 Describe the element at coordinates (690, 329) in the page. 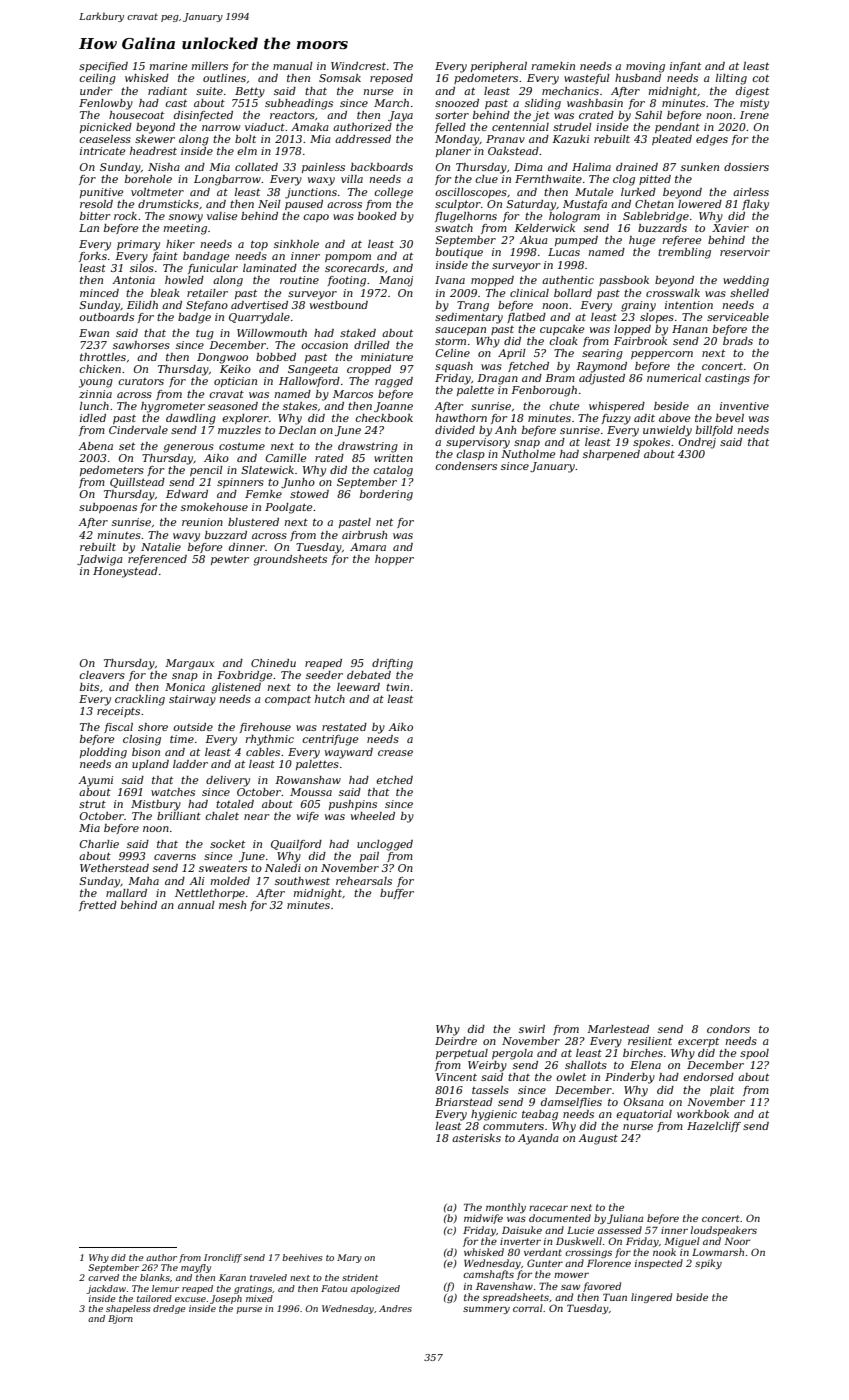

I see `Hanan` at that location.
